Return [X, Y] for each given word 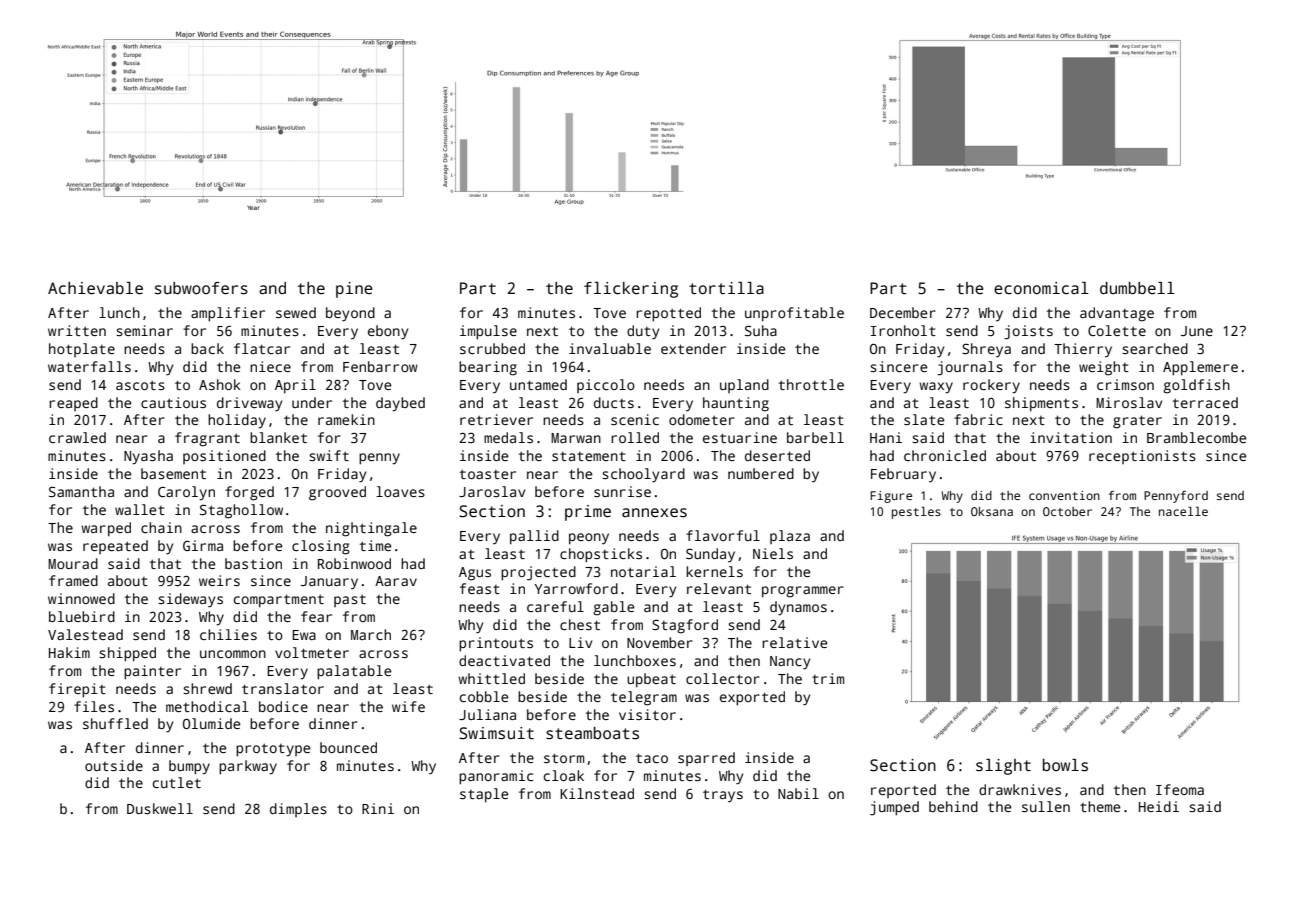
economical [1041, 288]
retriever [496, 419]
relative [794, 642]
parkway [248, 767]
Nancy [790, 663]
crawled [77, 437]
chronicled [945, 455]
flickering [631, 290]
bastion [253, 563]
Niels [773, 553]
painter [152, 672]
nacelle [1183, 511]
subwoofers [201, 288]
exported [752, 698]
